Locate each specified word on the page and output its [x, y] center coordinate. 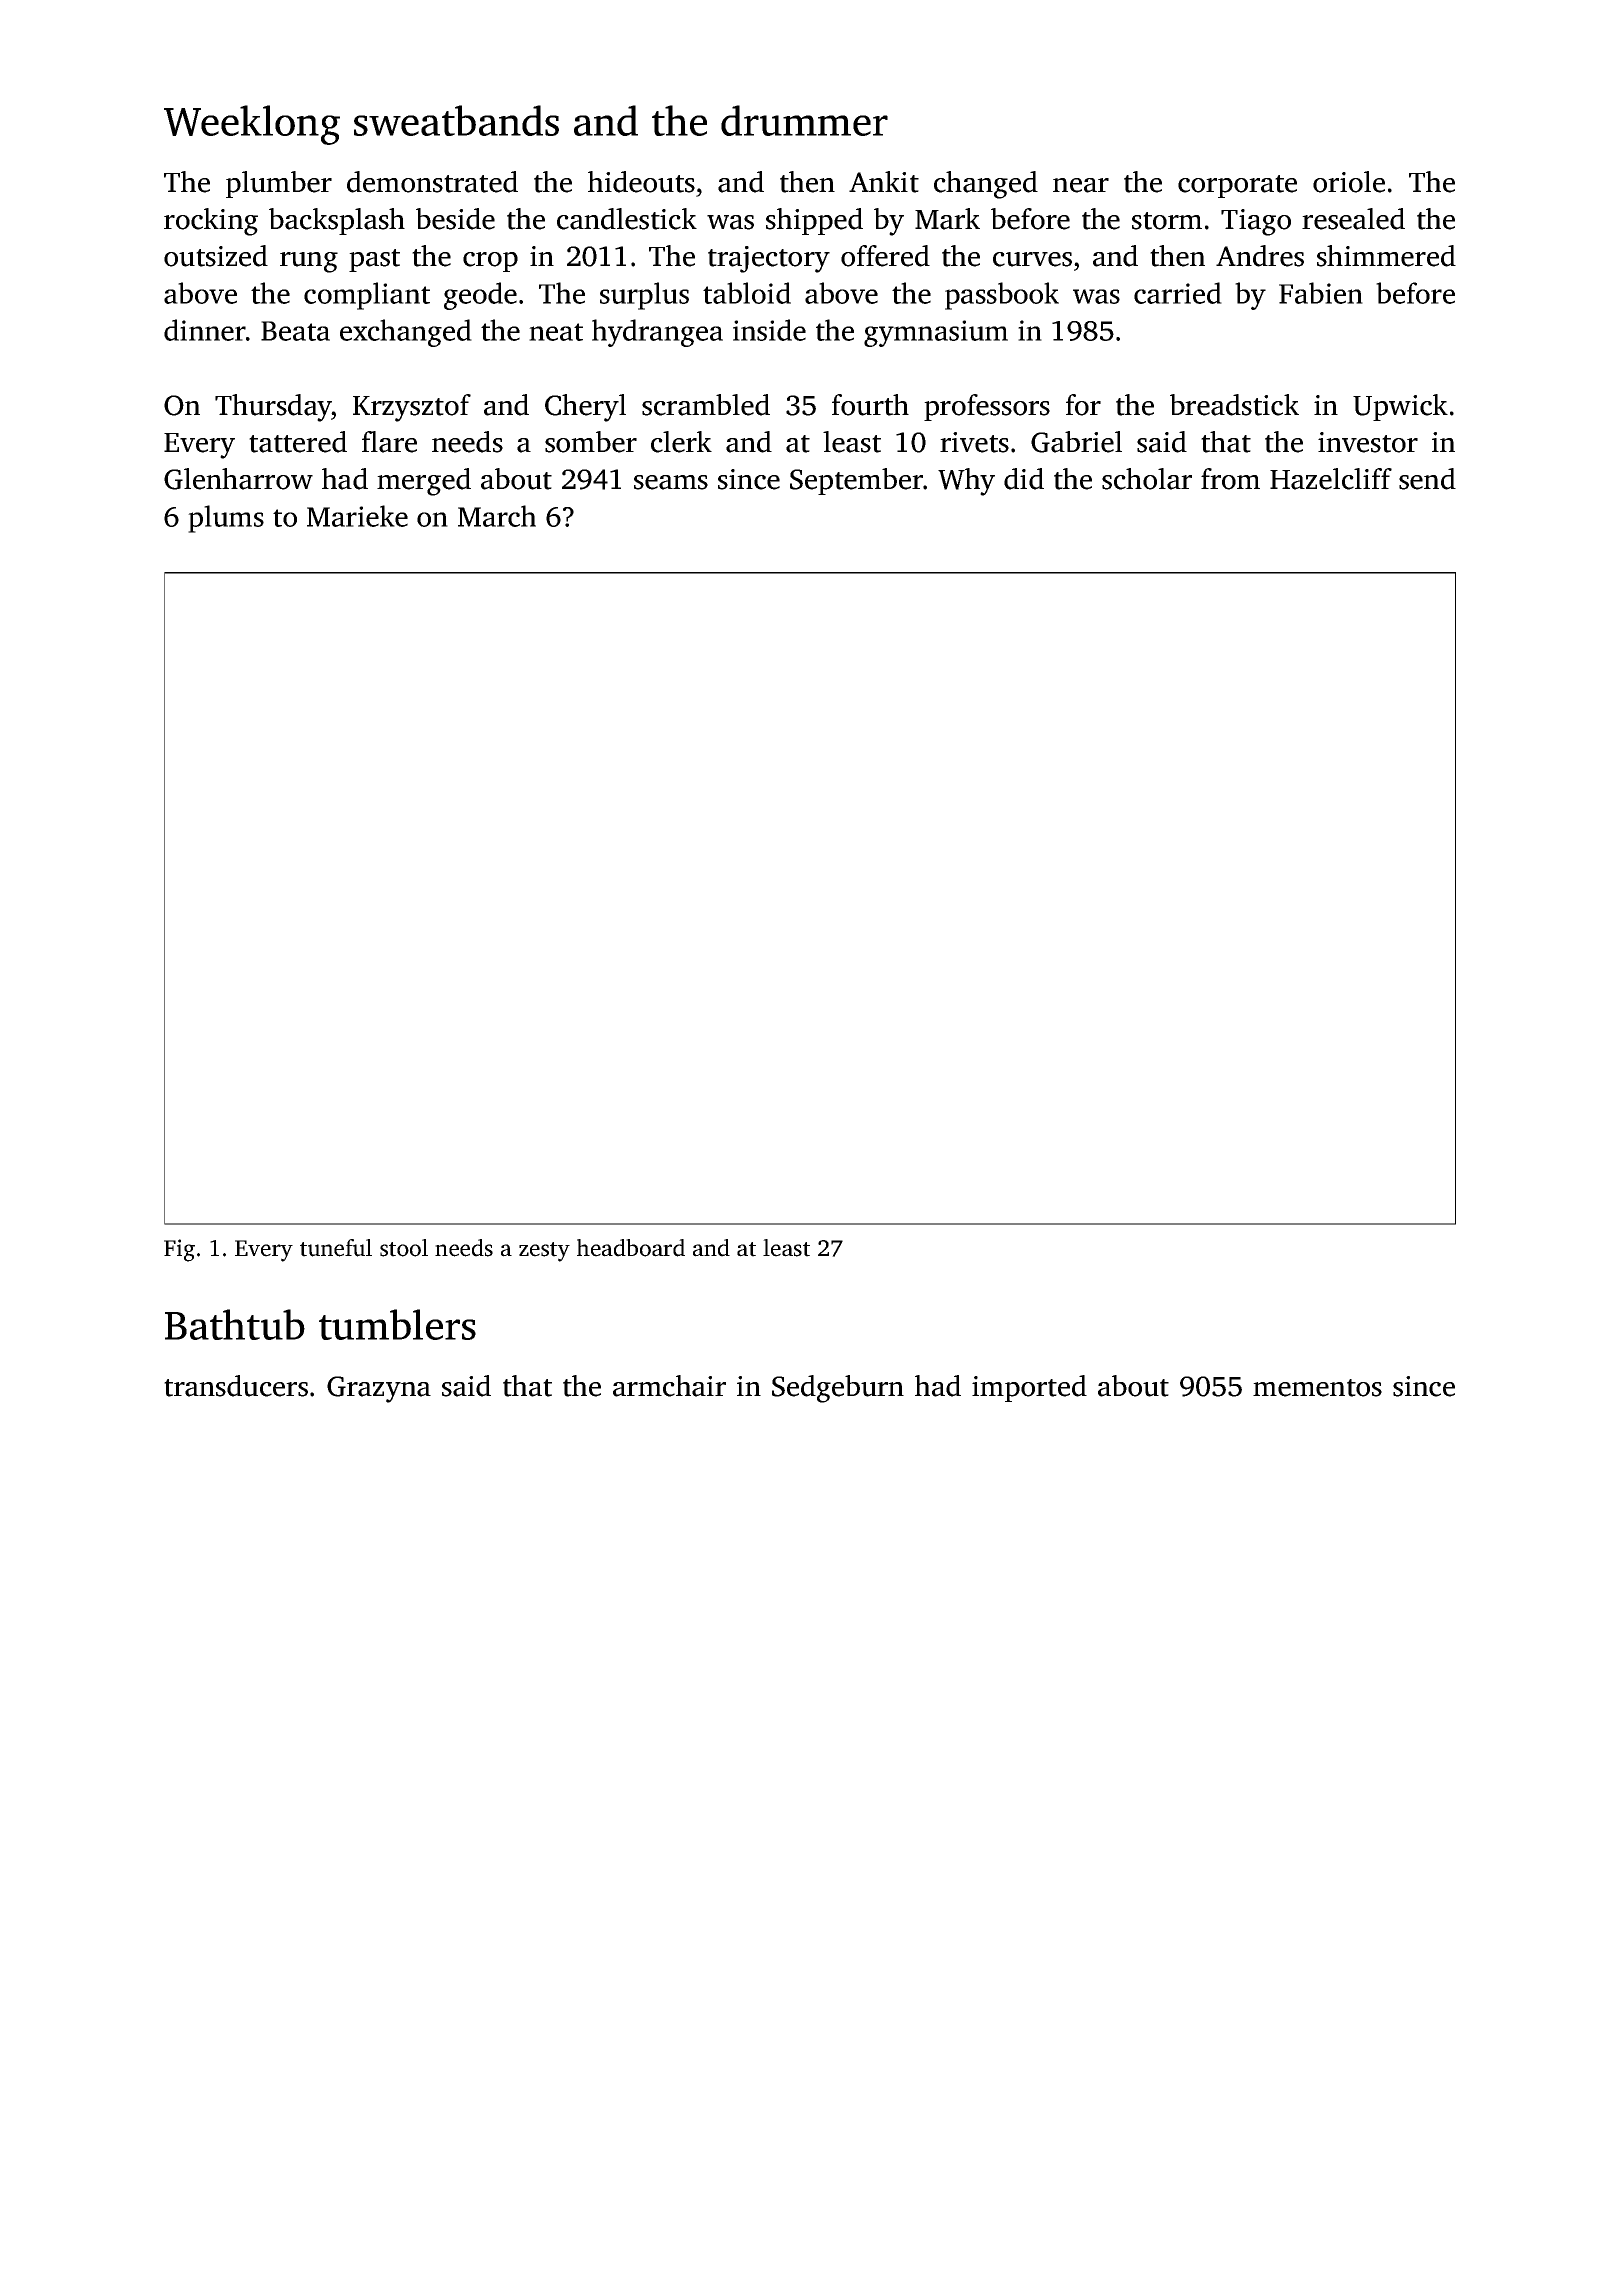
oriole [1349, 182]
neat [556, 332]
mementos [1317, 1388]
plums [226, 519]
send [1427, 479]
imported [1029, 1388]
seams [671, 482]
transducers [236, 1386]
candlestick [627, 219]
